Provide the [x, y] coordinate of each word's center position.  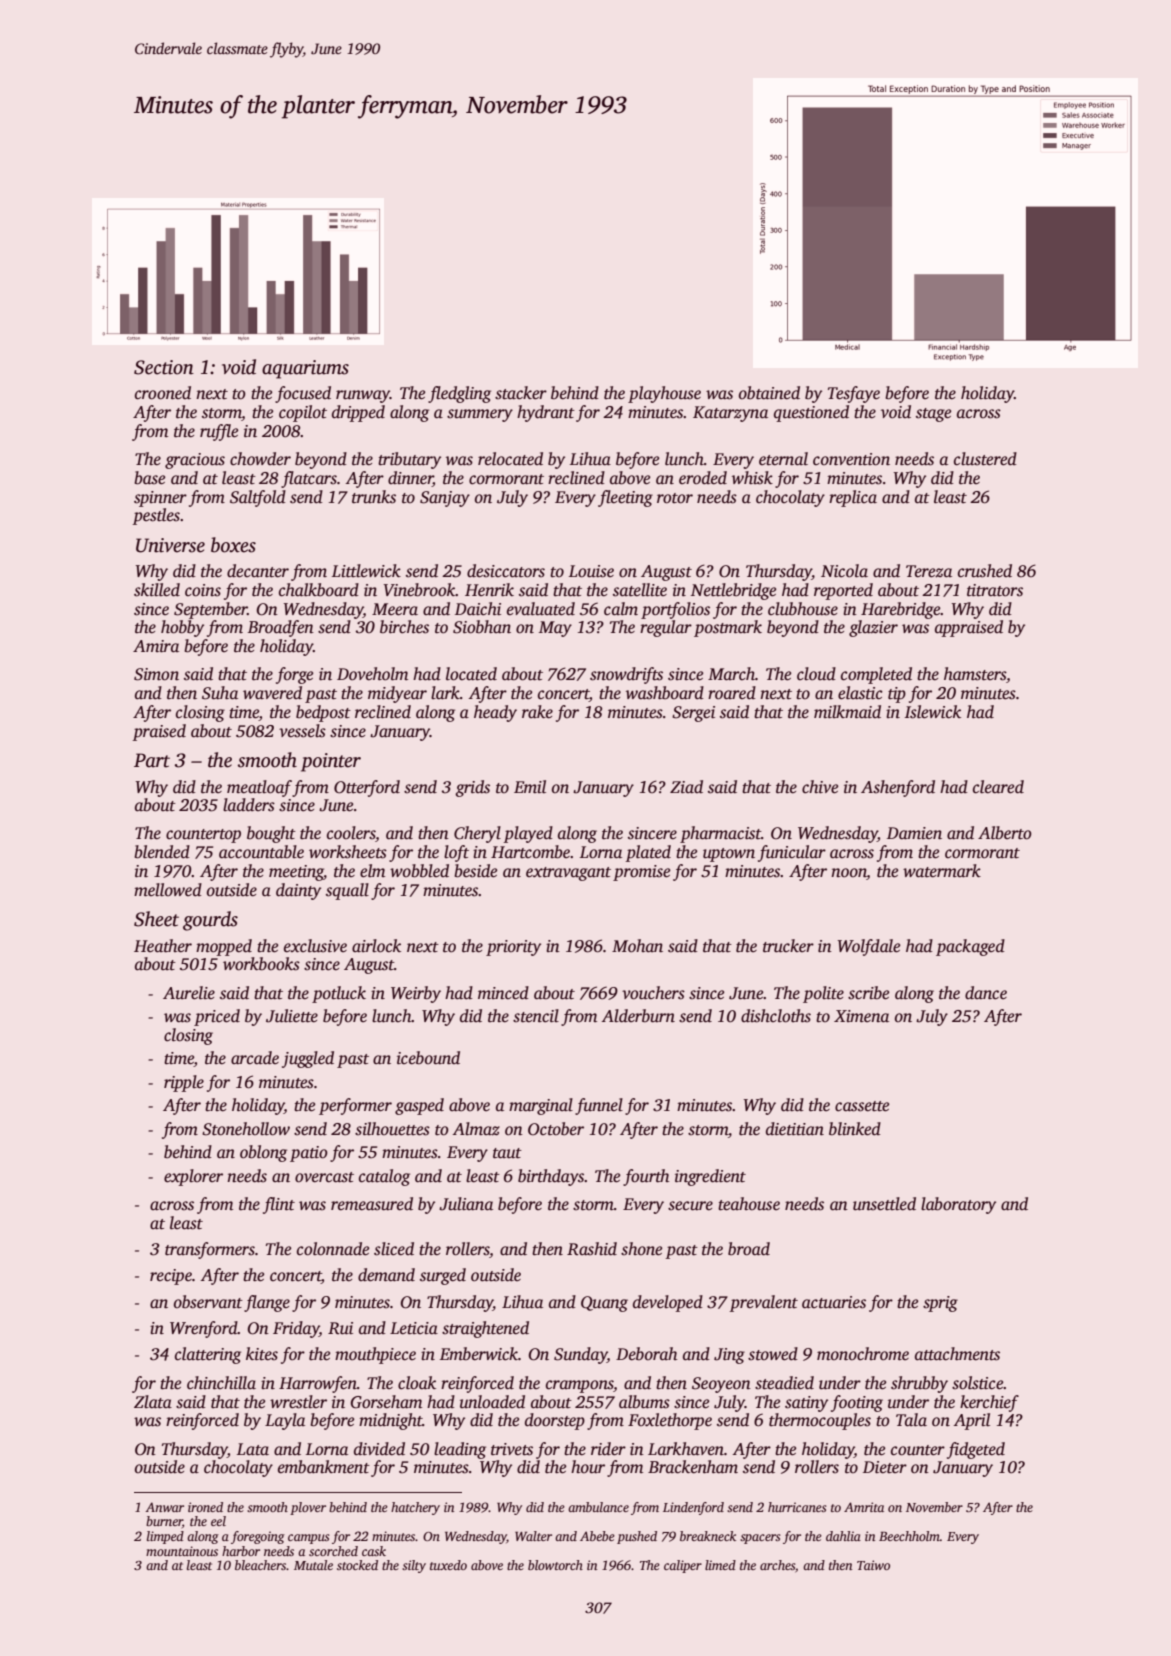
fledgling [459, 394]
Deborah [646, 1354]
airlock [376, 946]
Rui [340, 1328]
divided [379, 1449]
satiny [806, 1404]
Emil [530, 786]
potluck [339, 994]
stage [933, 415]
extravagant [568, 874]
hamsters [975, 674]
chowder [260, 459]
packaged [970, 947]
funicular [792, 853]
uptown [729, 855]
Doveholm [372, 674]
